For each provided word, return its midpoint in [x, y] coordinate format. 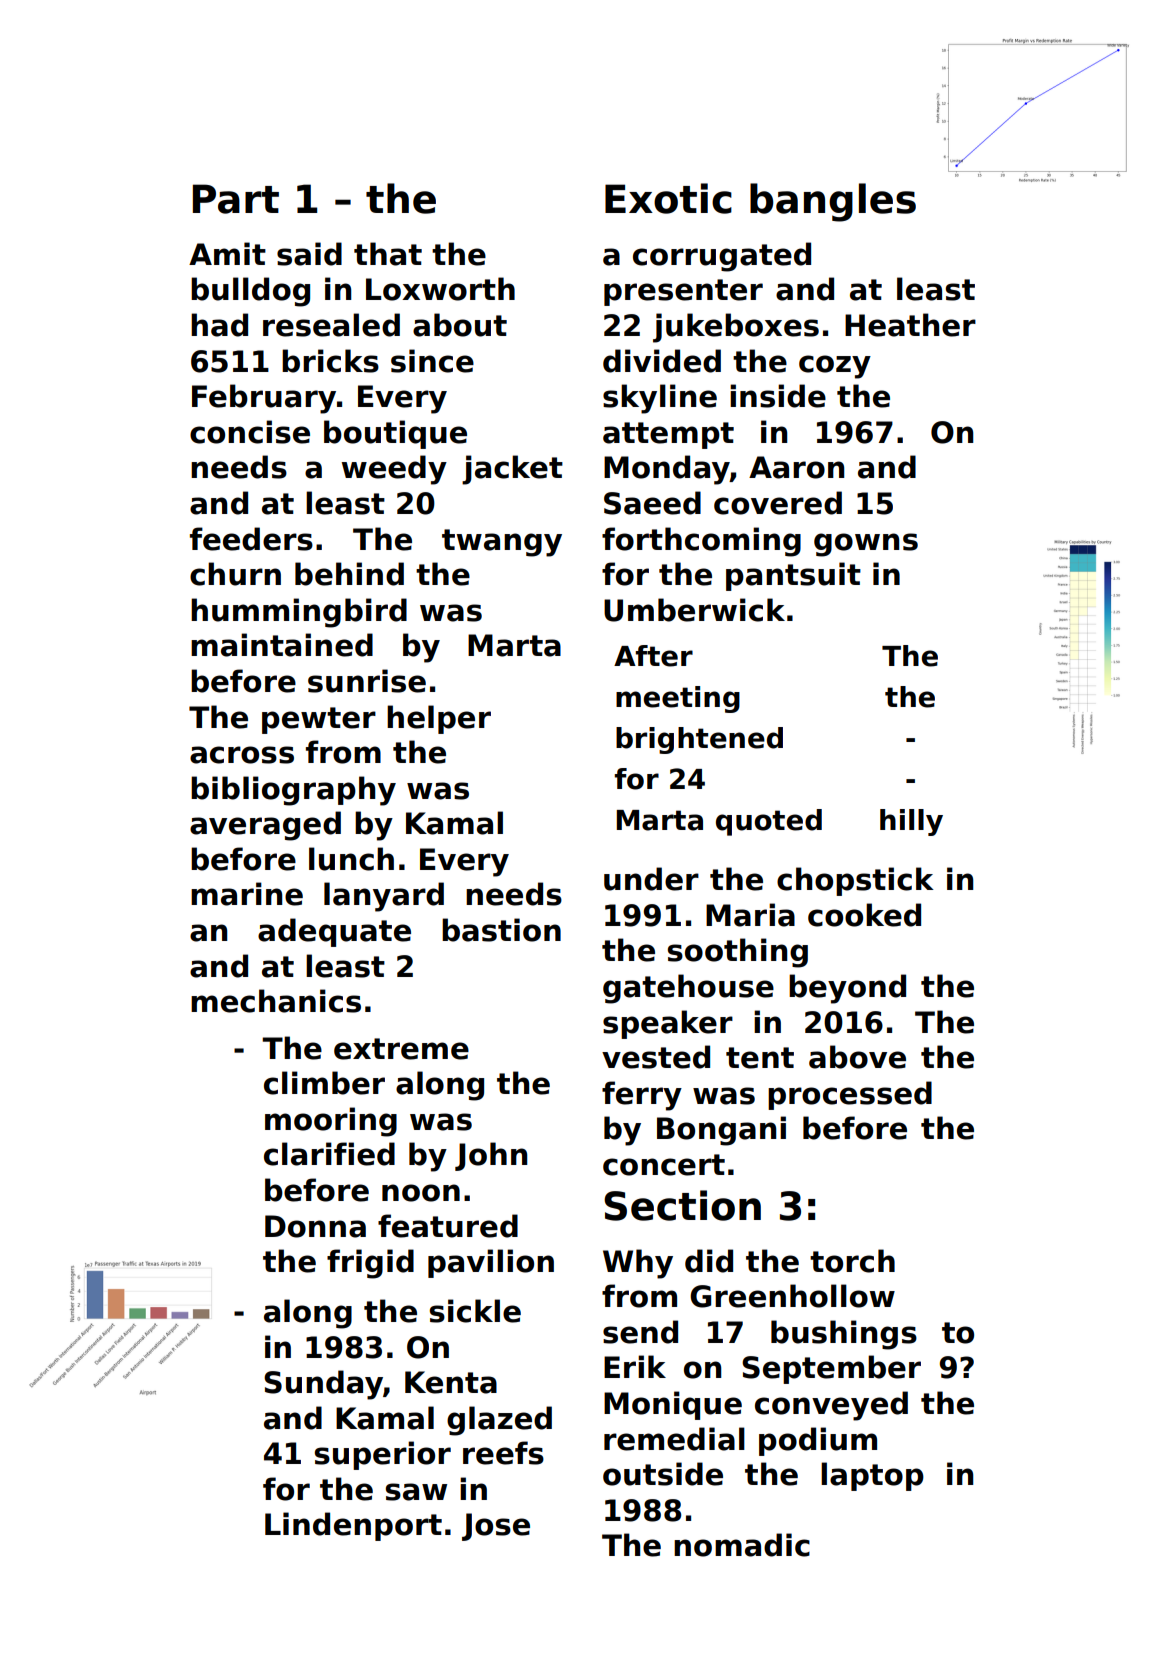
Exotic [668, 198]
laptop [872, 1476]
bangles [833, 202]
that [388, 254]
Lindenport [353, 1526]
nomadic [742, 1545]
